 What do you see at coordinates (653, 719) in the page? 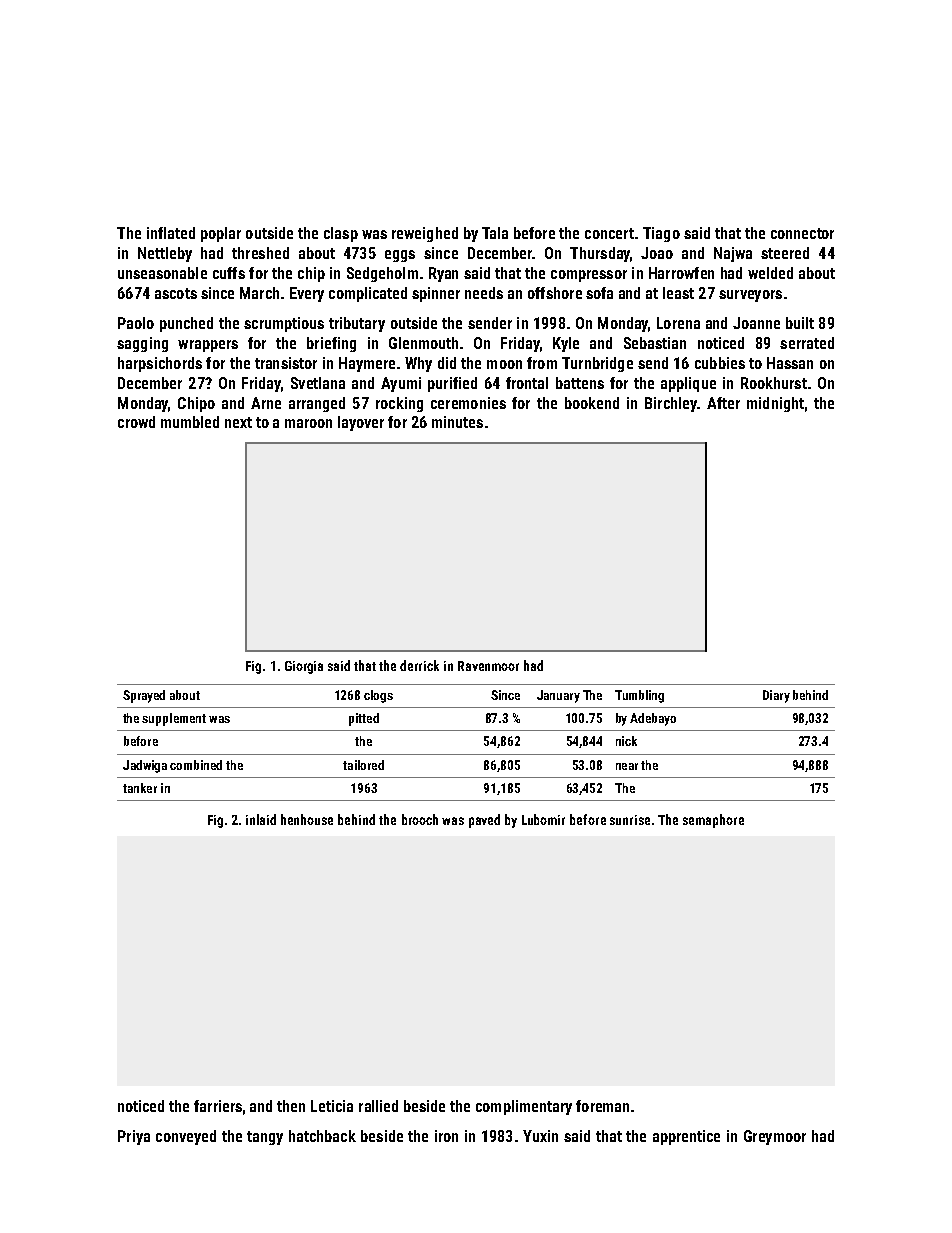
I see `Adebayo` at bounding box center [653, 719].
